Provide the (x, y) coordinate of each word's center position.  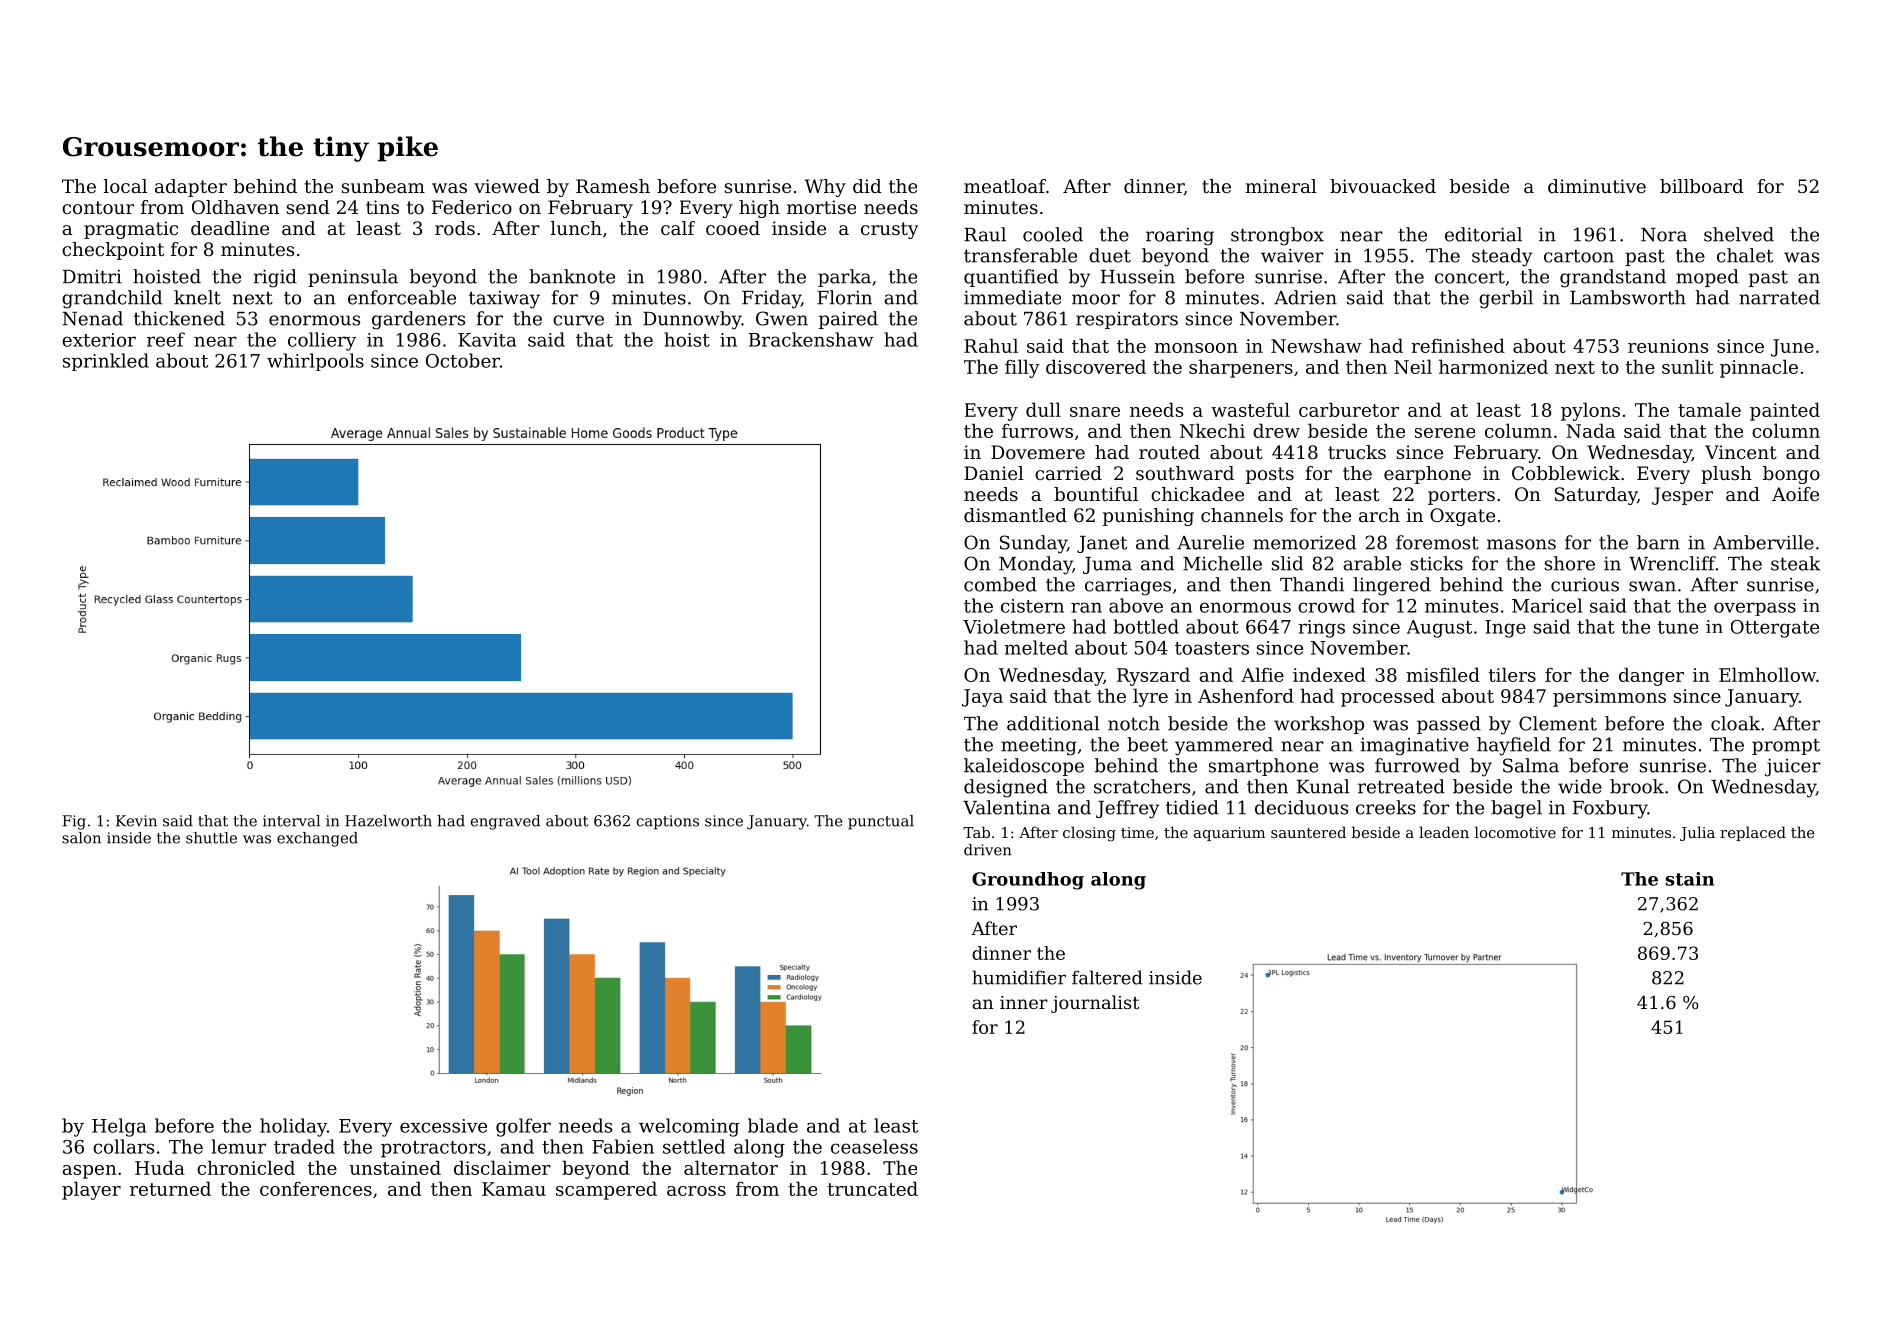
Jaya (982, 698)
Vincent (1741, 452)
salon (81, 838)
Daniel (994, 473)
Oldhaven (235, 207)
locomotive (1515, 832)
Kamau (514, 1189)
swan (1652, 586)
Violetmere (1014, 626)
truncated (872, 1188)
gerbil (1506, 299)
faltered (1107, 977)
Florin (844, 297)
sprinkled (106, 362)
